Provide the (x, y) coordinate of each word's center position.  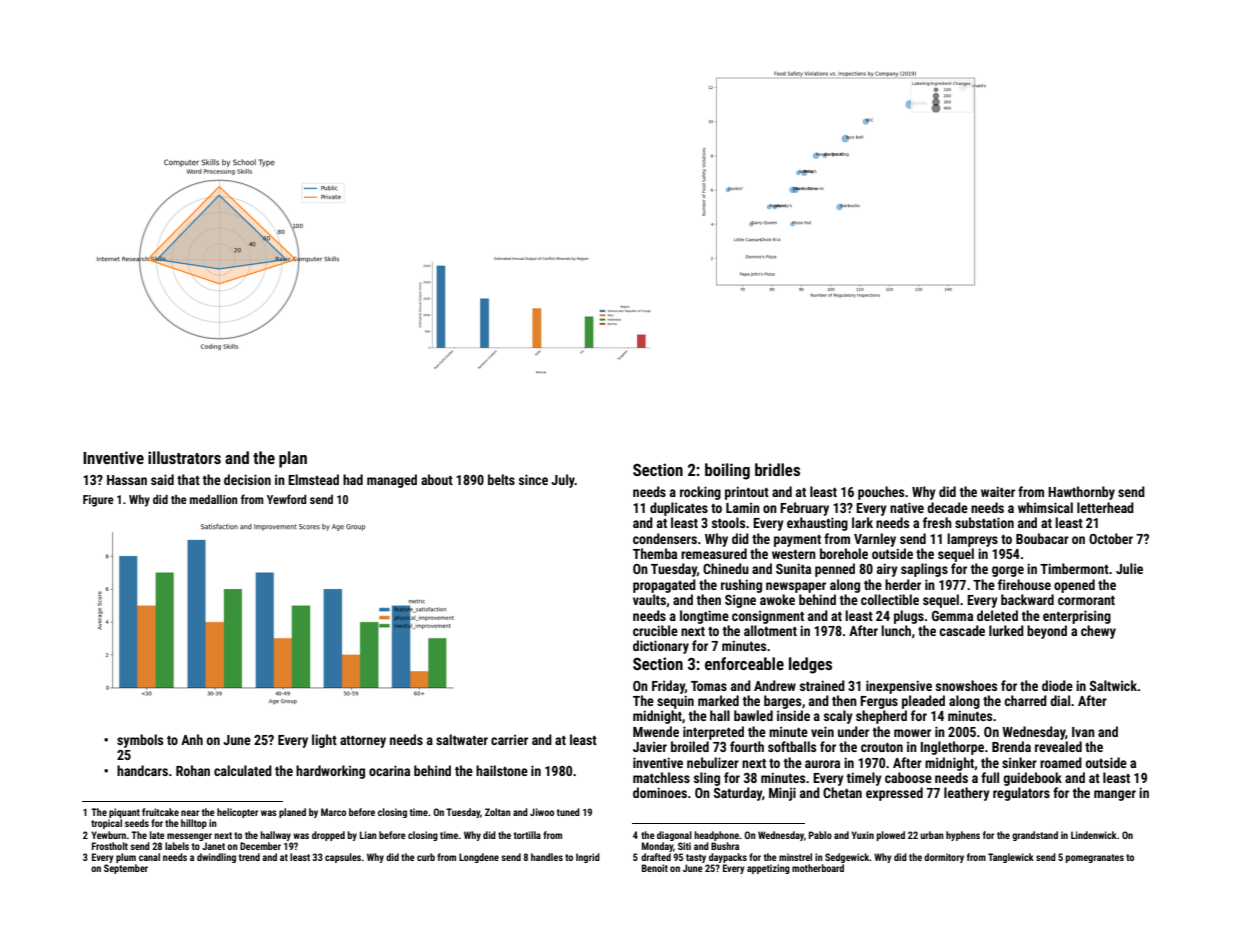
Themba (655, 553)
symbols (140, 741)
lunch (896, 630)
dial (1060, 700)
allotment (770, 630)
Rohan (193, 770)
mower (912, 733)
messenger (189, 837)
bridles (777, 469)
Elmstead (313, 479)
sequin (675, 702)
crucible (655, 630)
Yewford (286, 499)
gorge (1008, 571)
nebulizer (713, 762)
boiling (727, 471)
